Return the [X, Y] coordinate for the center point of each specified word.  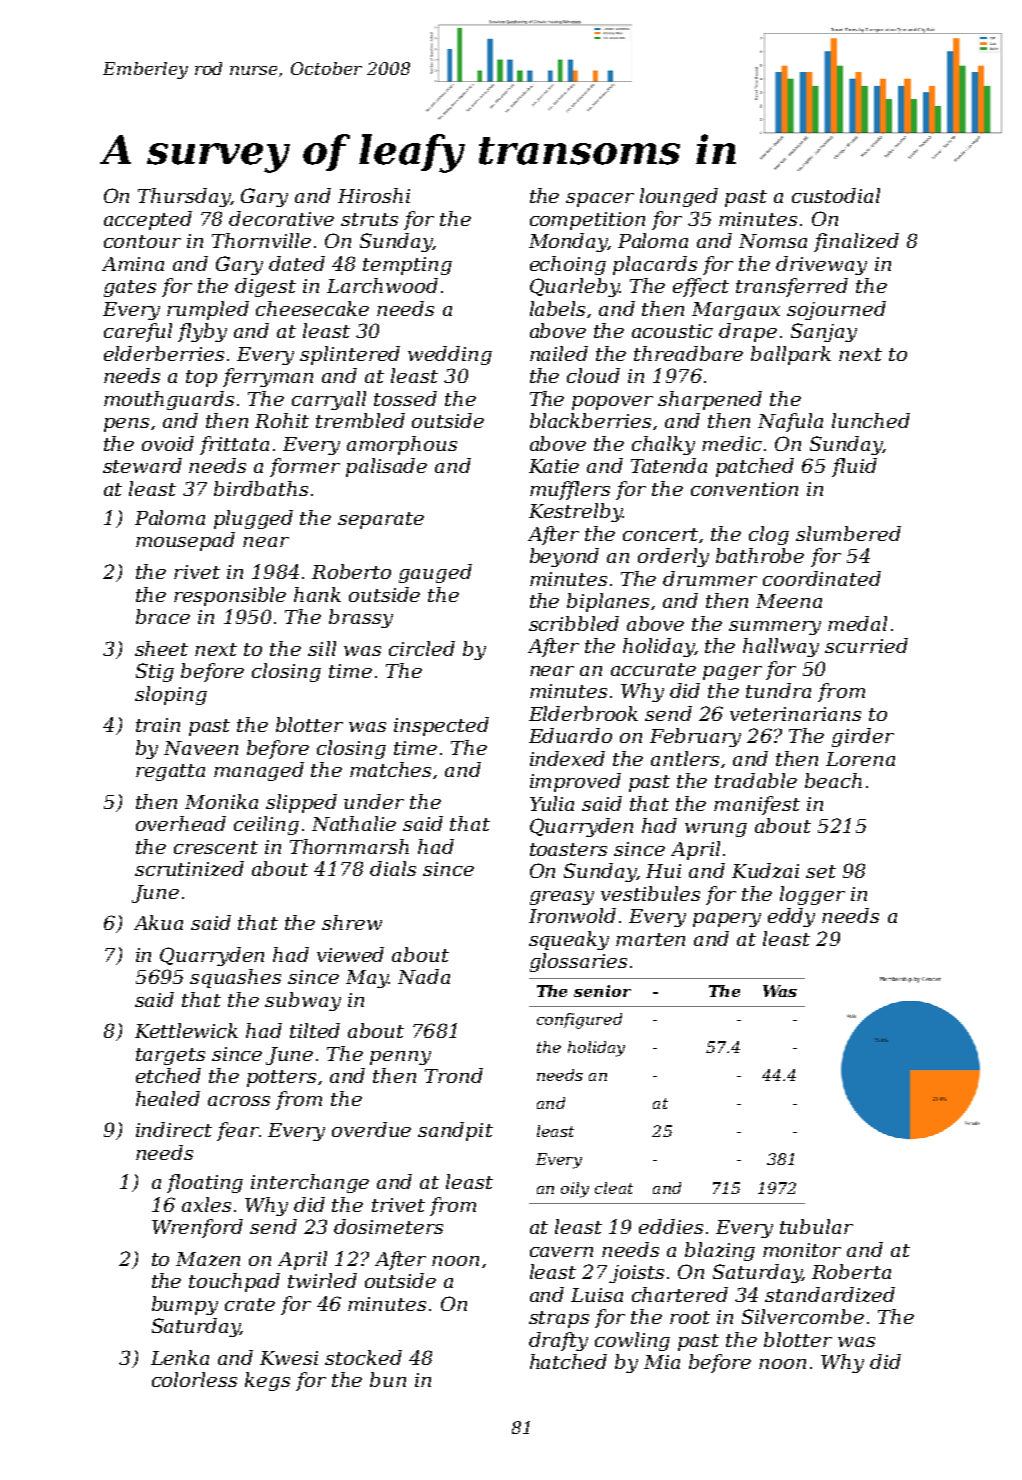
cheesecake [312, 308]
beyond [564, 557]
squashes [235, 978]
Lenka [180, 1357]
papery [727, 920]
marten [650, 939]
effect [701, 287]
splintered [350, 355]
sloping [171, 695]
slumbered [848, 533]
